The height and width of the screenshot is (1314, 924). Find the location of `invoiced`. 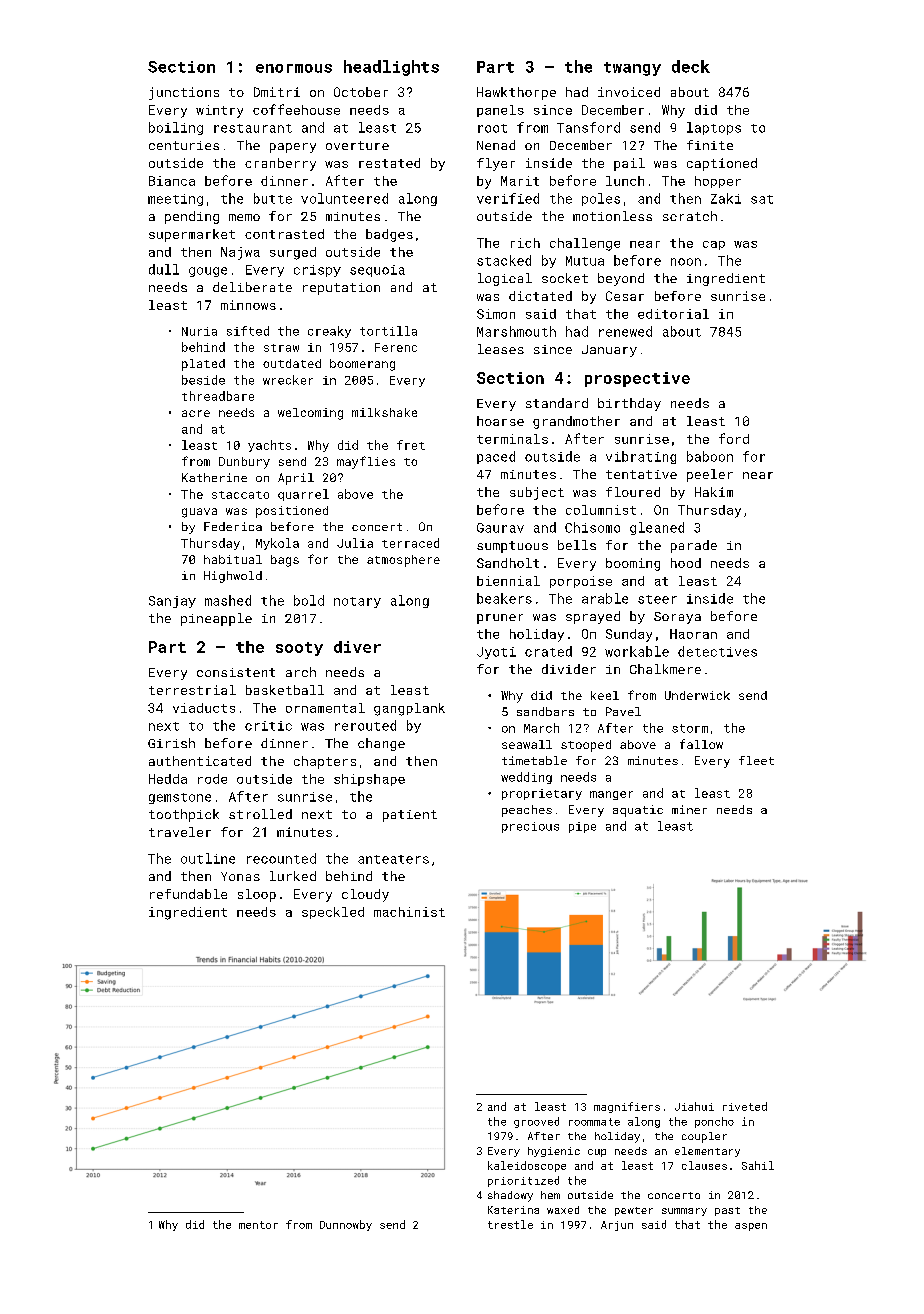

invoiced is located at coordinates (629, 92).
